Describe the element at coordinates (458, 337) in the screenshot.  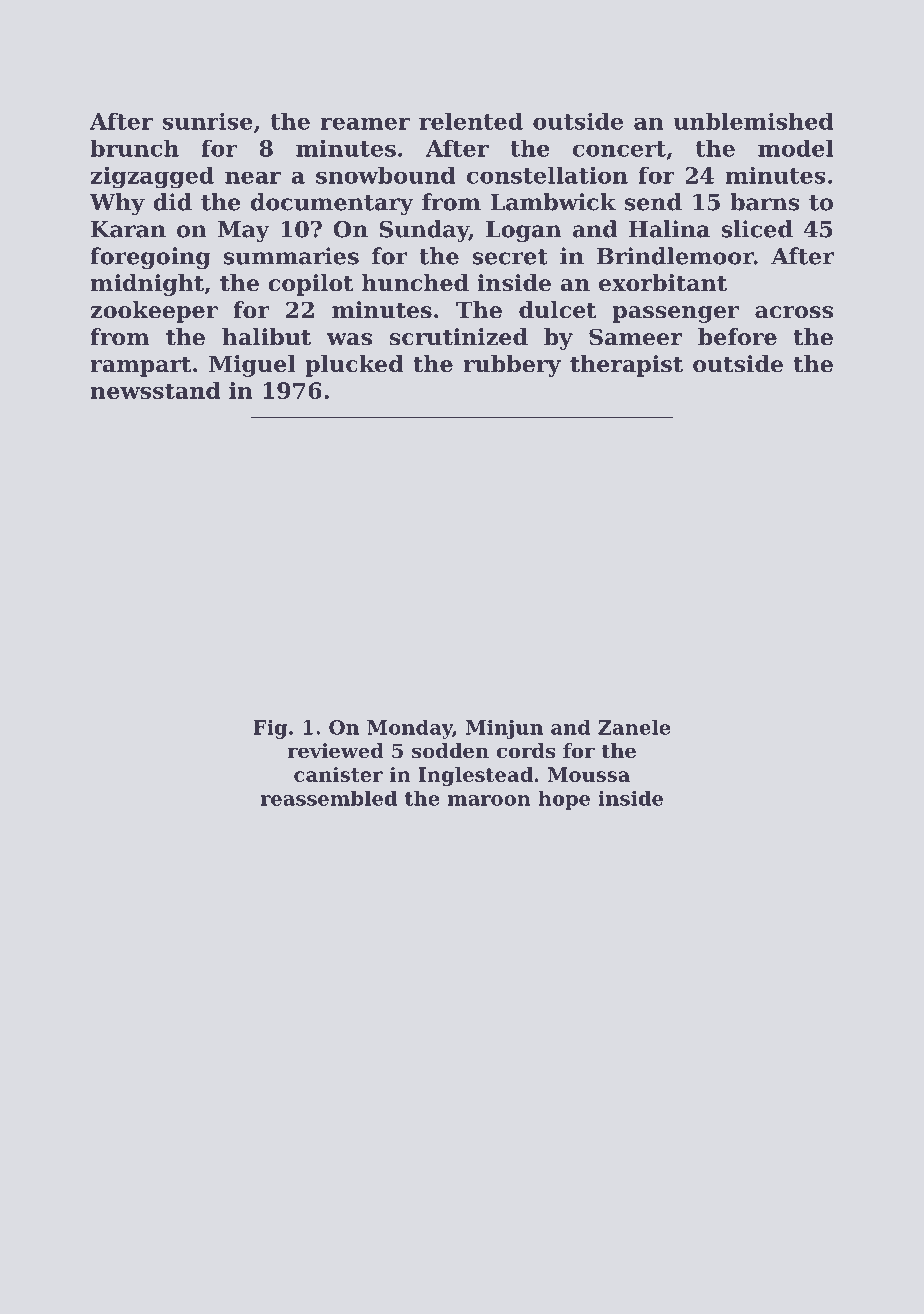
I see `scrutinized` at that location.
